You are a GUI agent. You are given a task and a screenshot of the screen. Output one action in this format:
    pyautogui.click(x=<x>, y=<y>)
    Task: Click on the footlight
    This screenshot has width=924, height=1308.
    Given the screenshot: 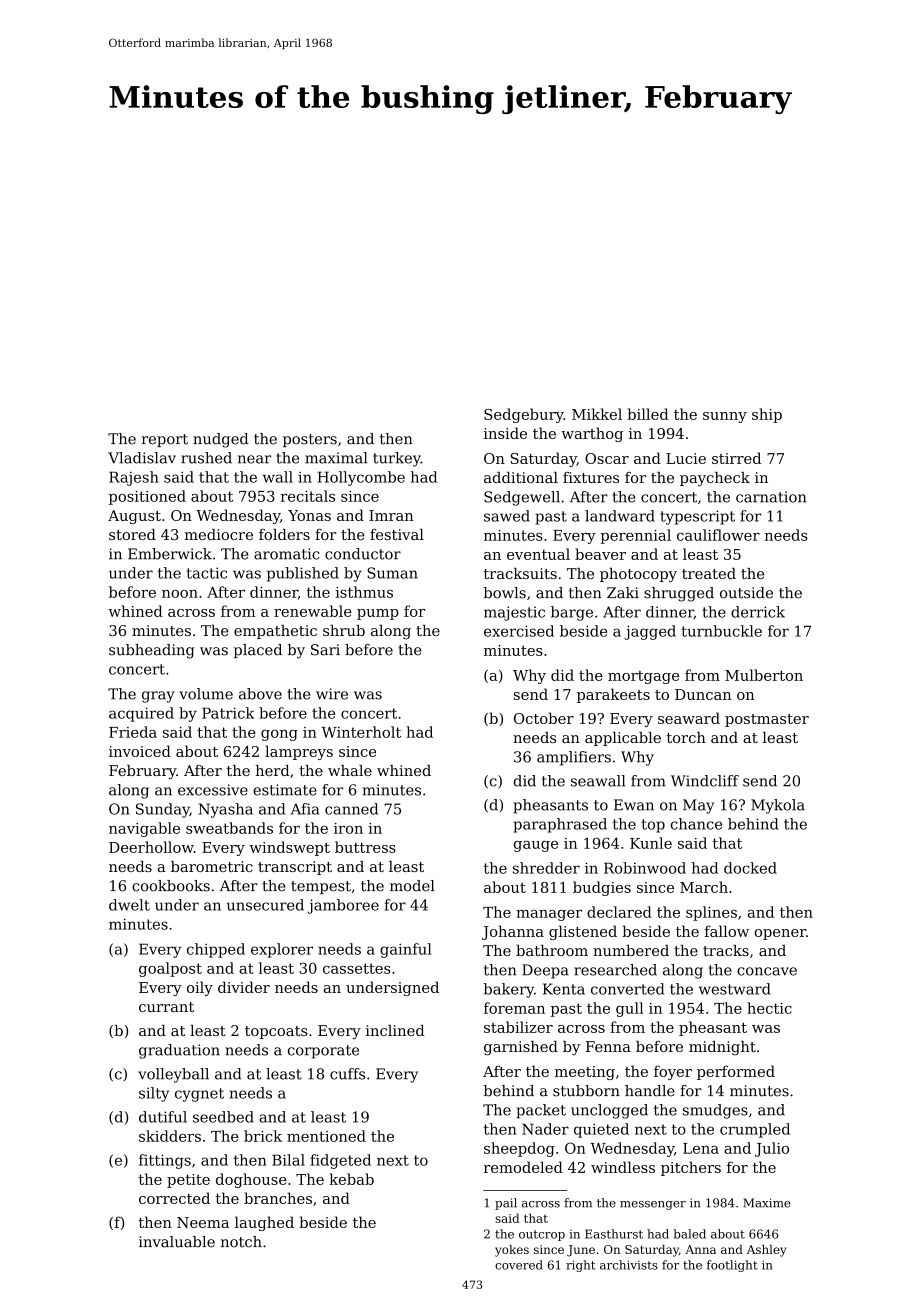 What is the action you would take?
    pyautogui.click(x=732, y=1266)
